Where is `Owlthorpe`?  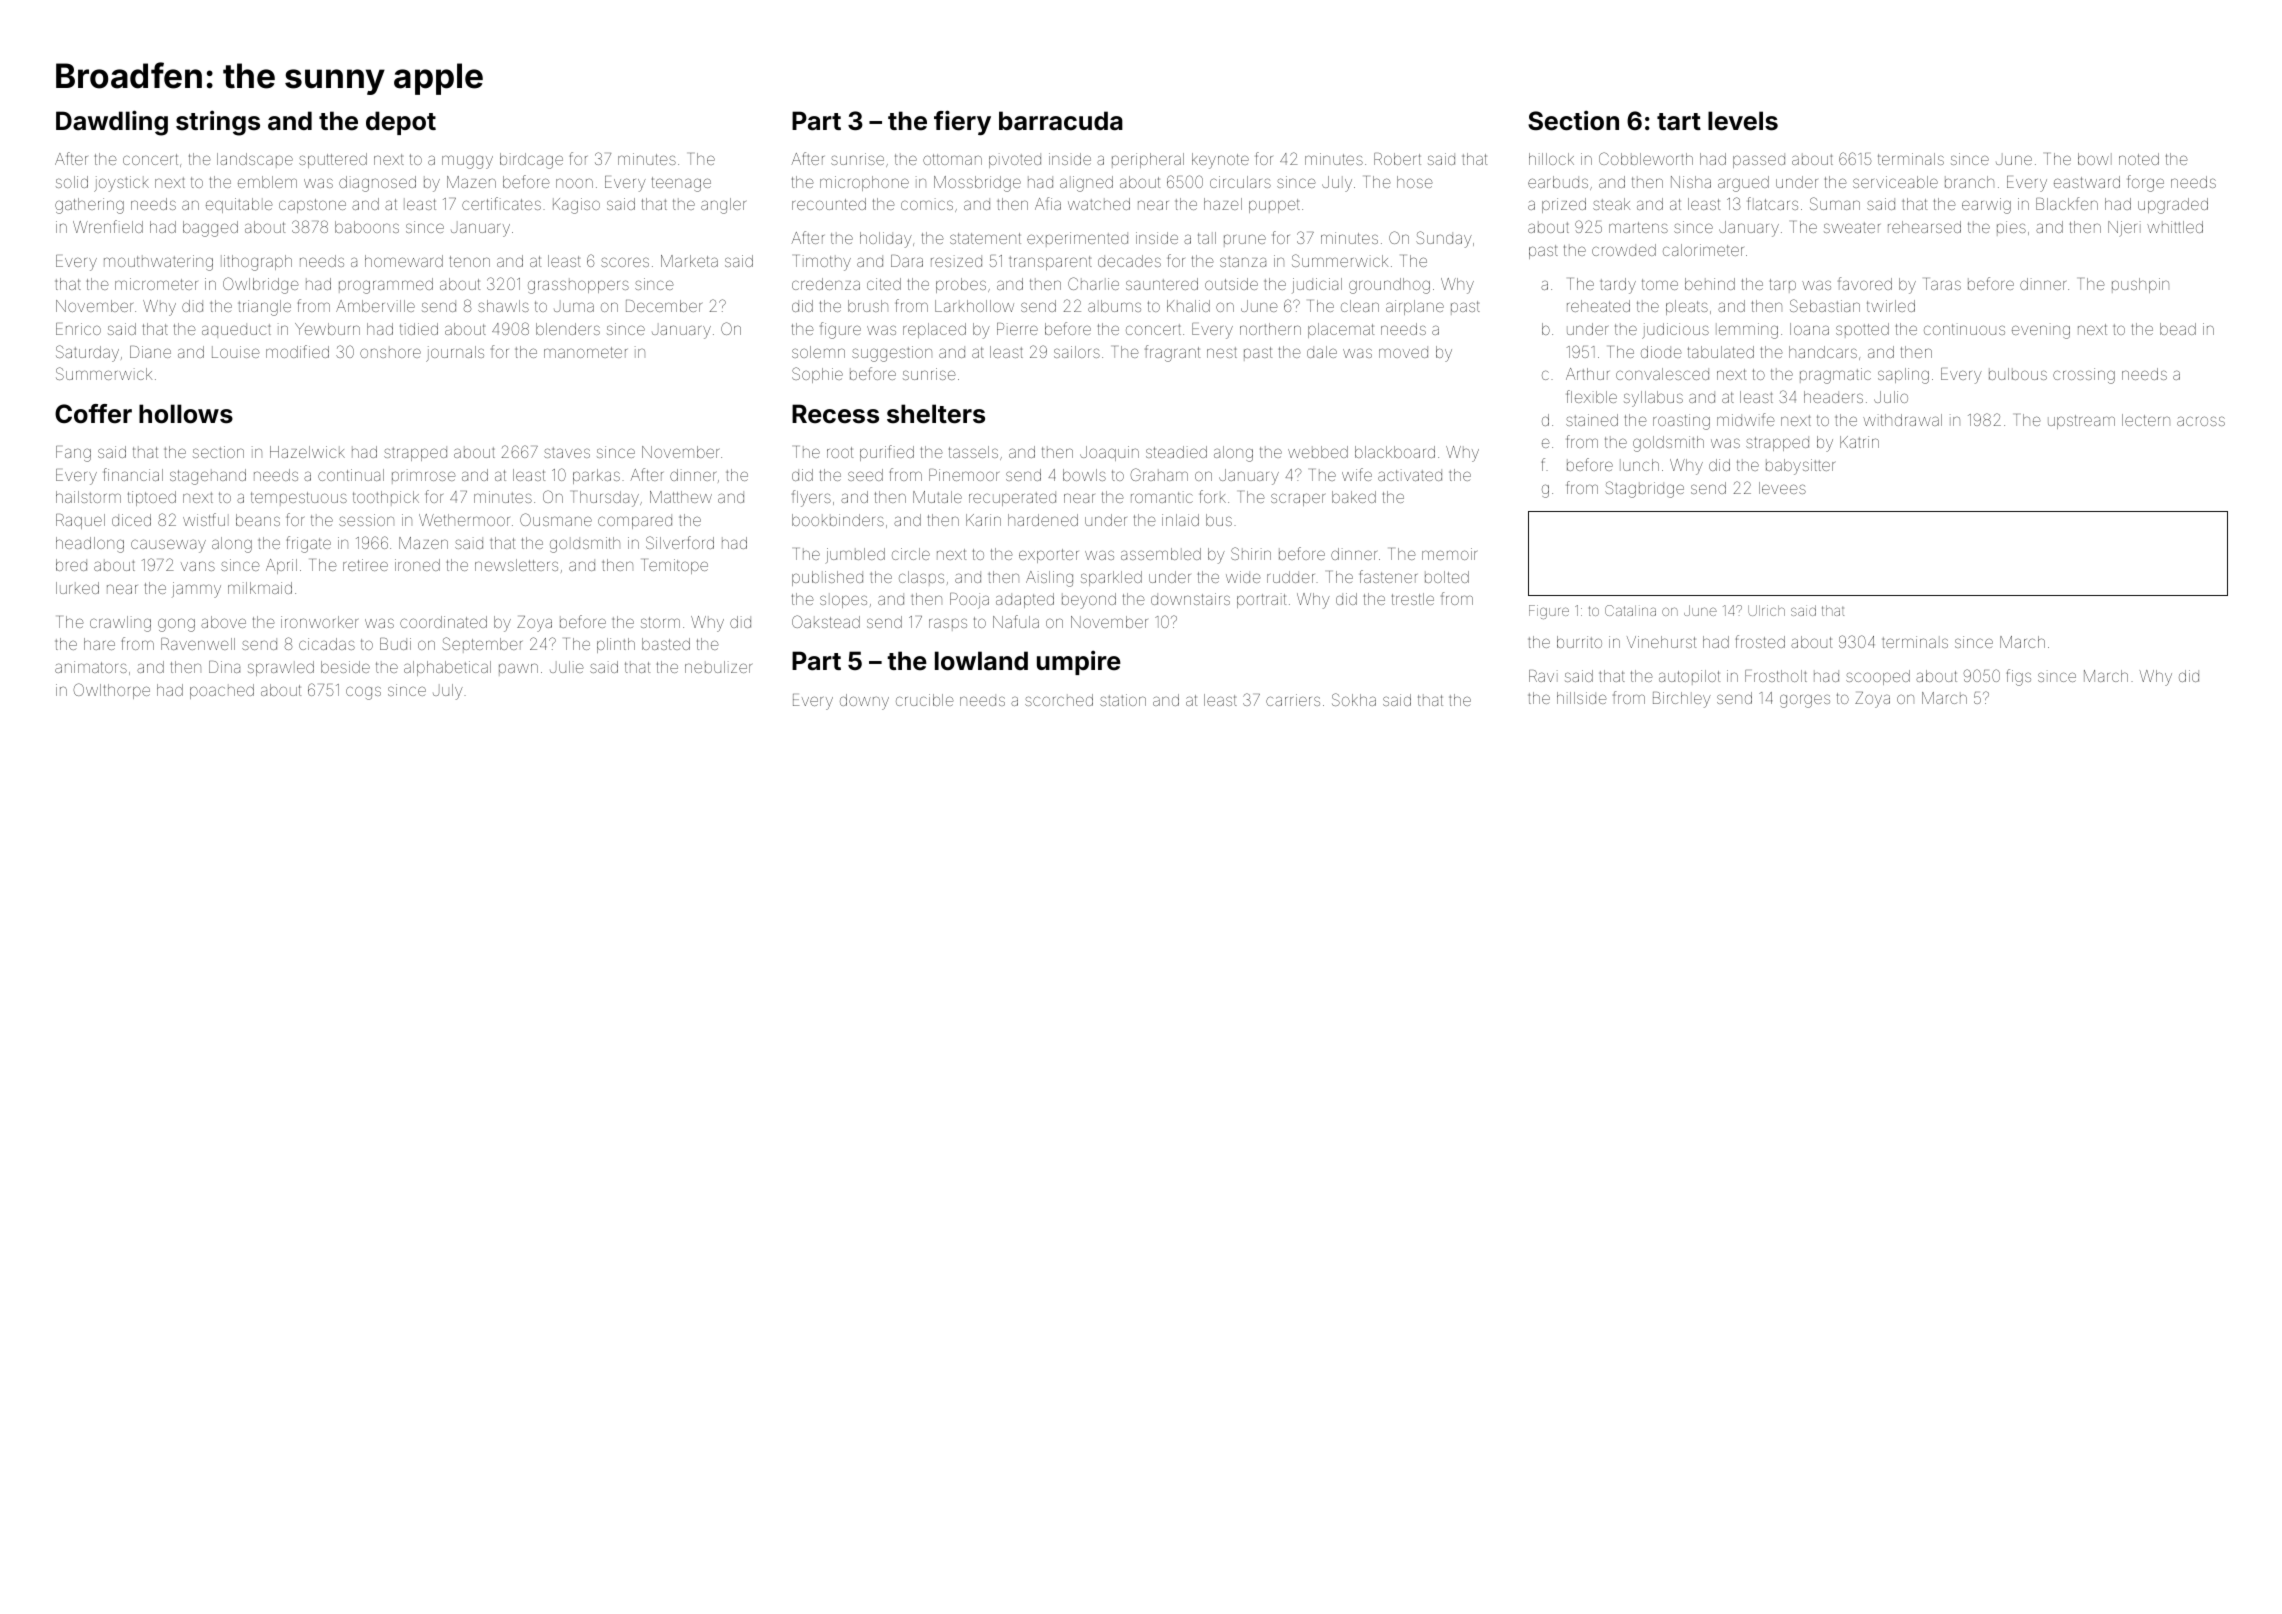
Owlthorpe is located at coordinates (111, 691).
